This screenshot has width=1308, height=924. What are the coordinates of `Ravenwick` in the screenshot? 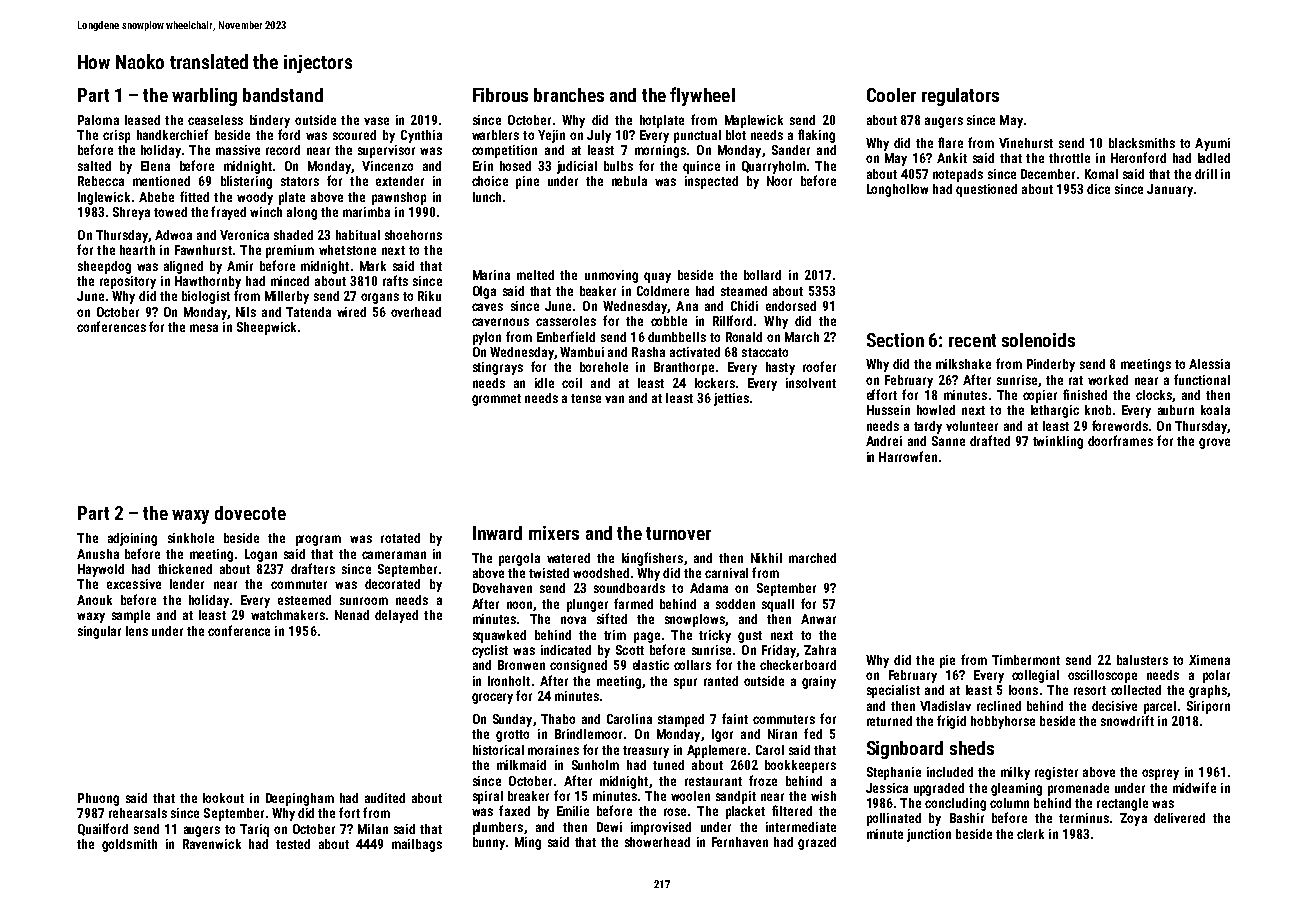 It's located at (212, 844).
